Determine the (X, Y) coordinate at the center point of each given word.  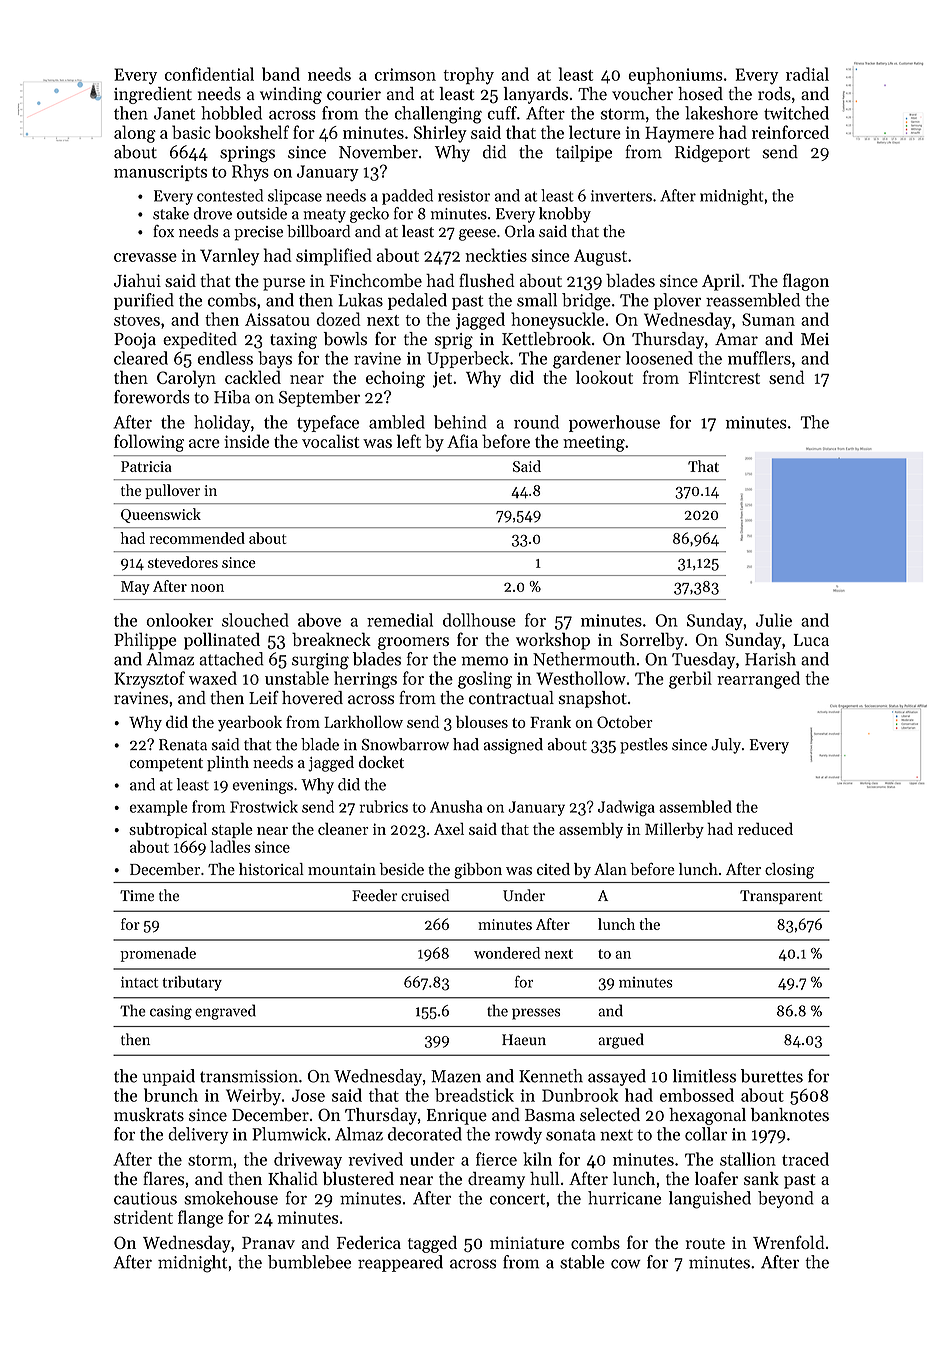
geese (477, 235)
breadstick (474, 1095)
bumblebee (309, 1262)
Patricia (146, 466)
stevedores (183, 562)
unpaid (169, 1077)
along (135, 134)
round (536, 422)
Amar (736, 339)
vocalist (330, 441)
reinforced (790, 132)
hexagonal (707, 1116)
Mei (815, 339)
